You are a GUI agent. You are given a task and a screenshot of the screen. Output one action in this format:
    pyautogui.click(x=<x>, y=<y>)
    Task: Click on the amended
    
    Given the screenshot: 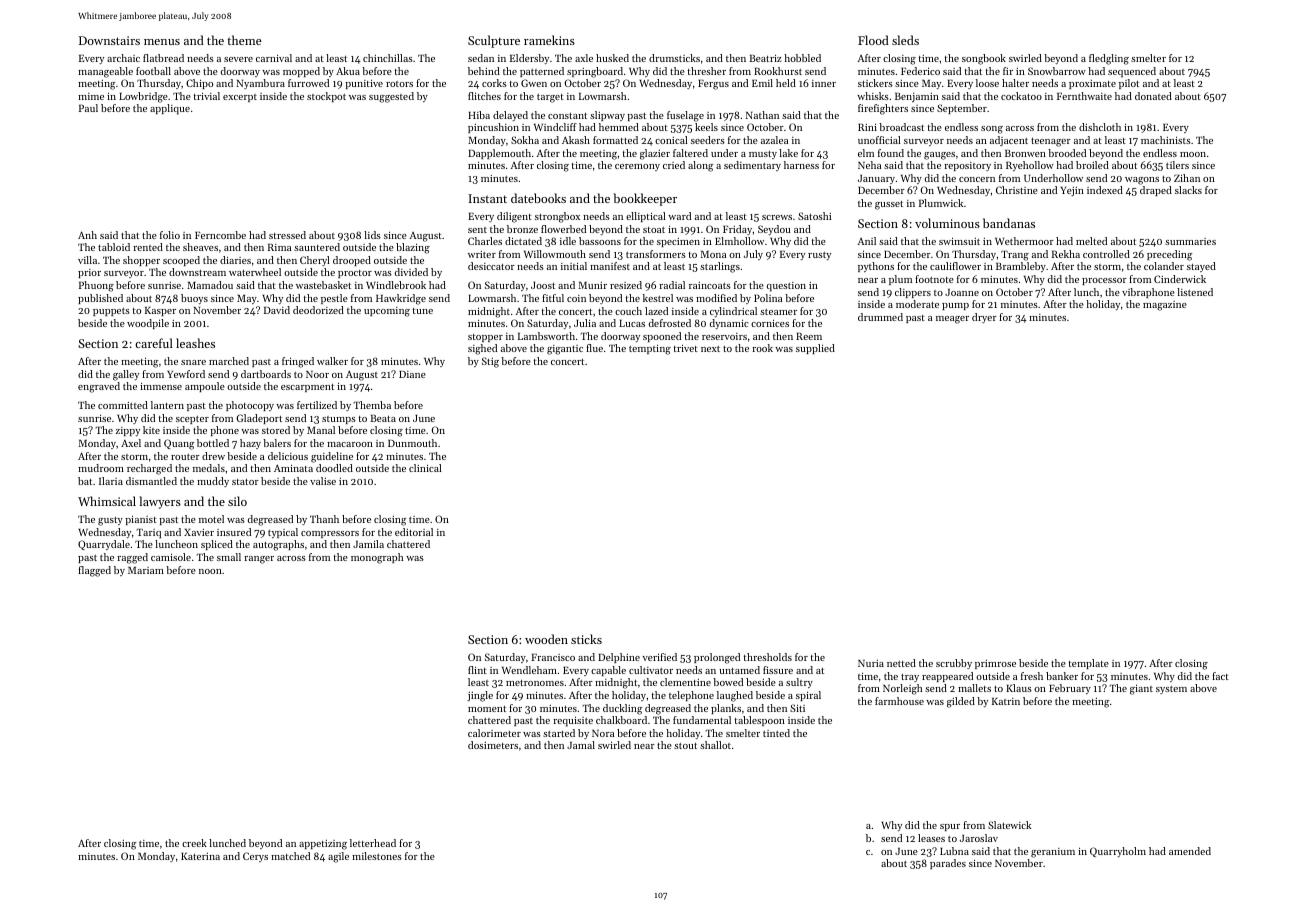 What is the action you would take?
    pyautogui.click(x=1190, y=851)
